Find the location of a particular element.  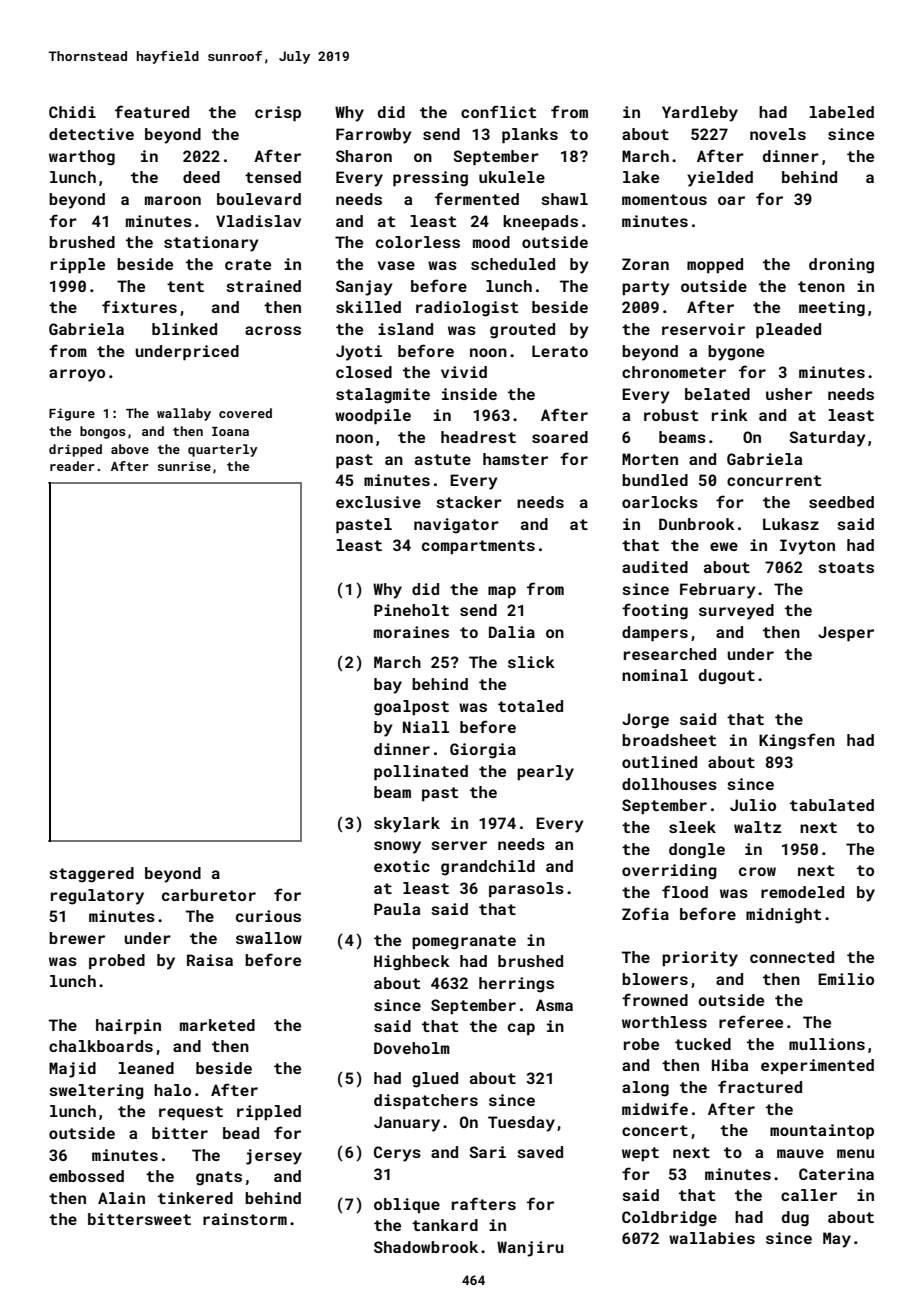

Majid is located at coordinates (72, 1070).
